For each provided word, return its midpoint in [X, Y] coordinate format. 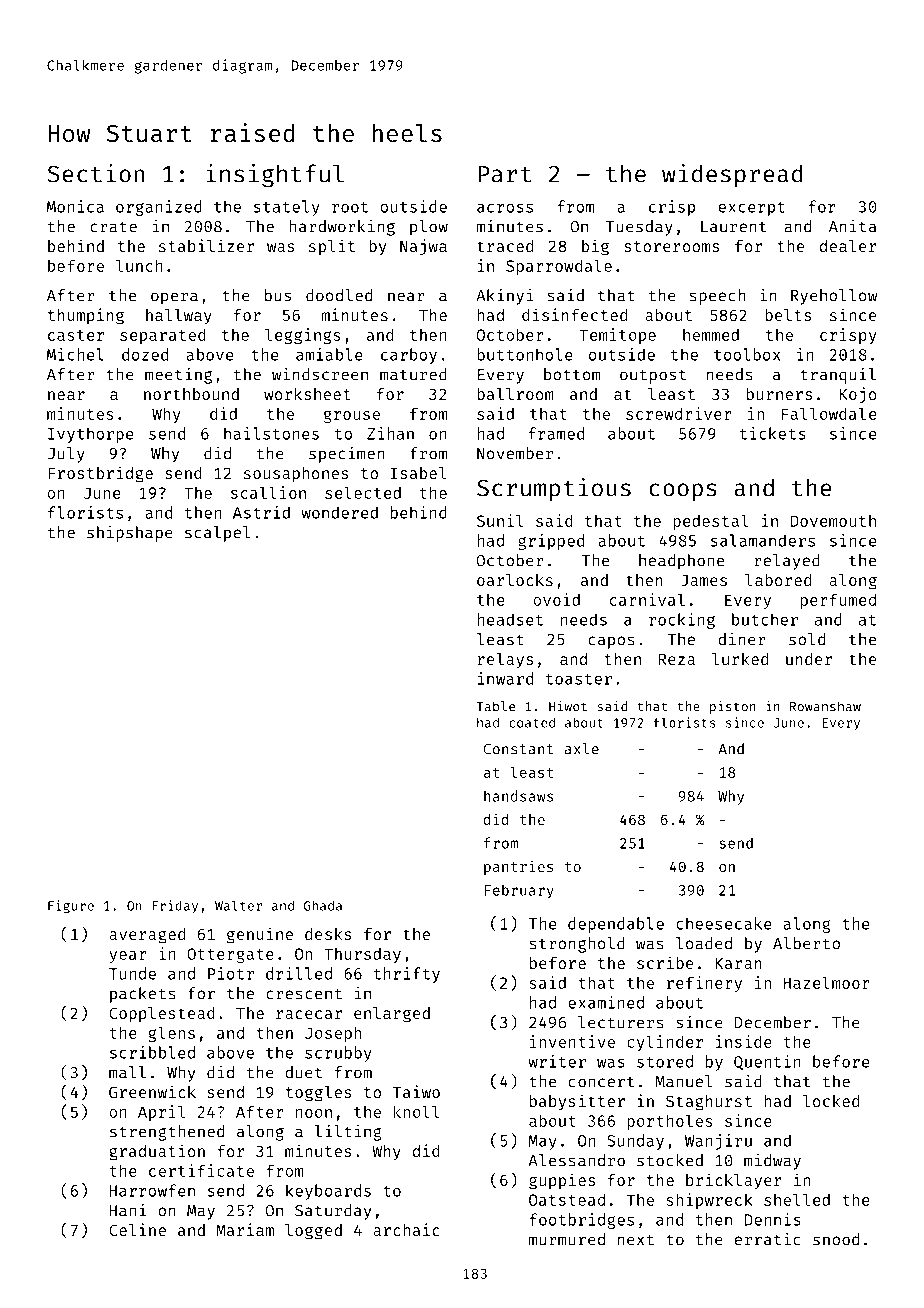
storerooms [671, 246]
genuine [260, 935]
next [636, 1240]
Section [96, 173]
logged [313, 1232]
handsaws [518, 796]
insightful [275, 176]
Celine [137, 1229]
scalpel [218, 534]
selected [363, 492]
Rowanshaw [825, 706]
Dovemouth [833, 520]
